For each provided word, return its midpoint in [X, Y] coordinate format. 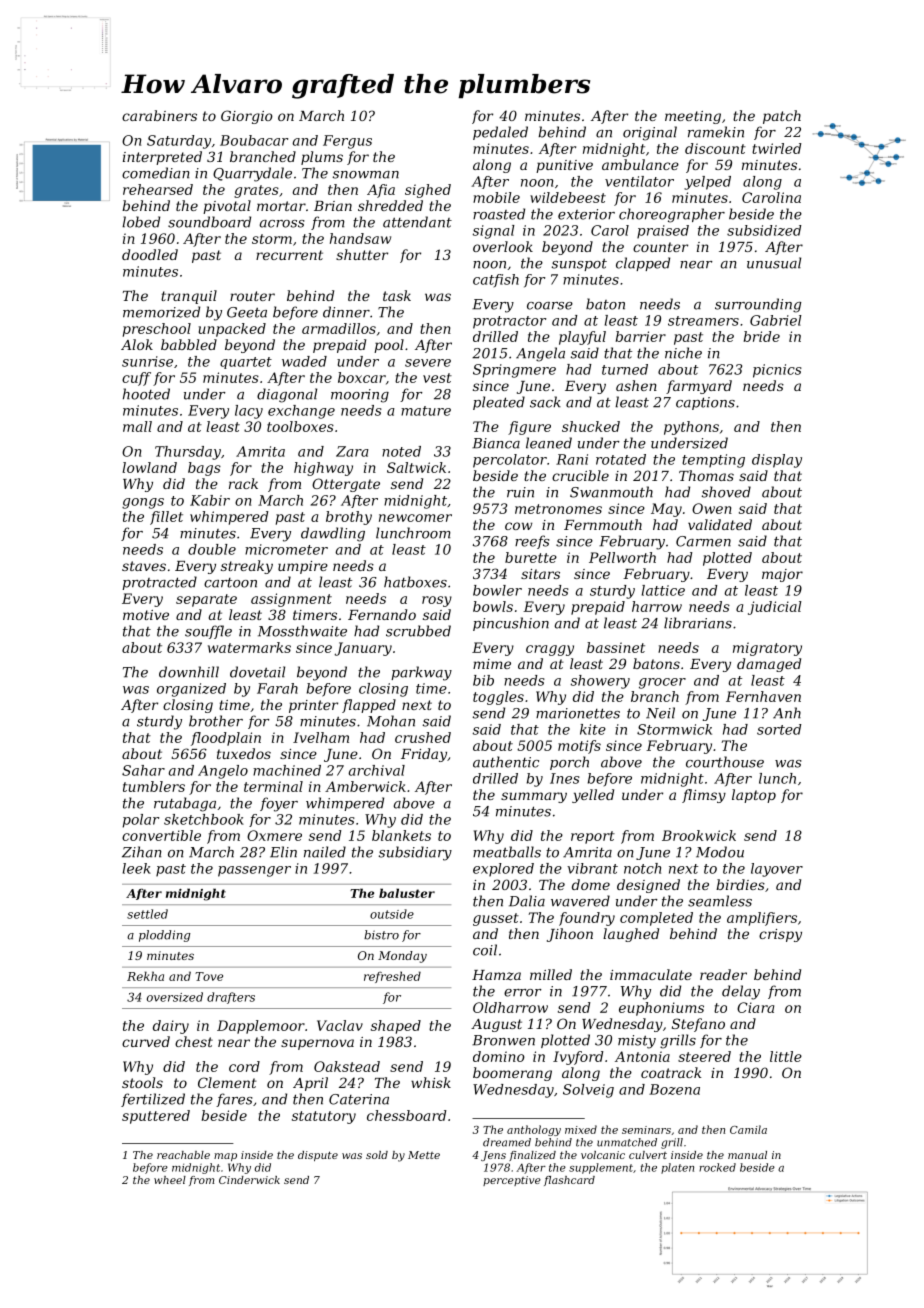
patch [782, 117]
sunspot [579, 265]
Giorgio [247, 117]
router [252, 296]
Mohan [391, 721]
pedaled [500, 133]
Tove [209, 976]
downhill [189, 672]
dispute [318, 1156]
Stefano [698, 1025]
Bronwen [503, 1040]
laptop [754, 796]
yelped [707, 183]
